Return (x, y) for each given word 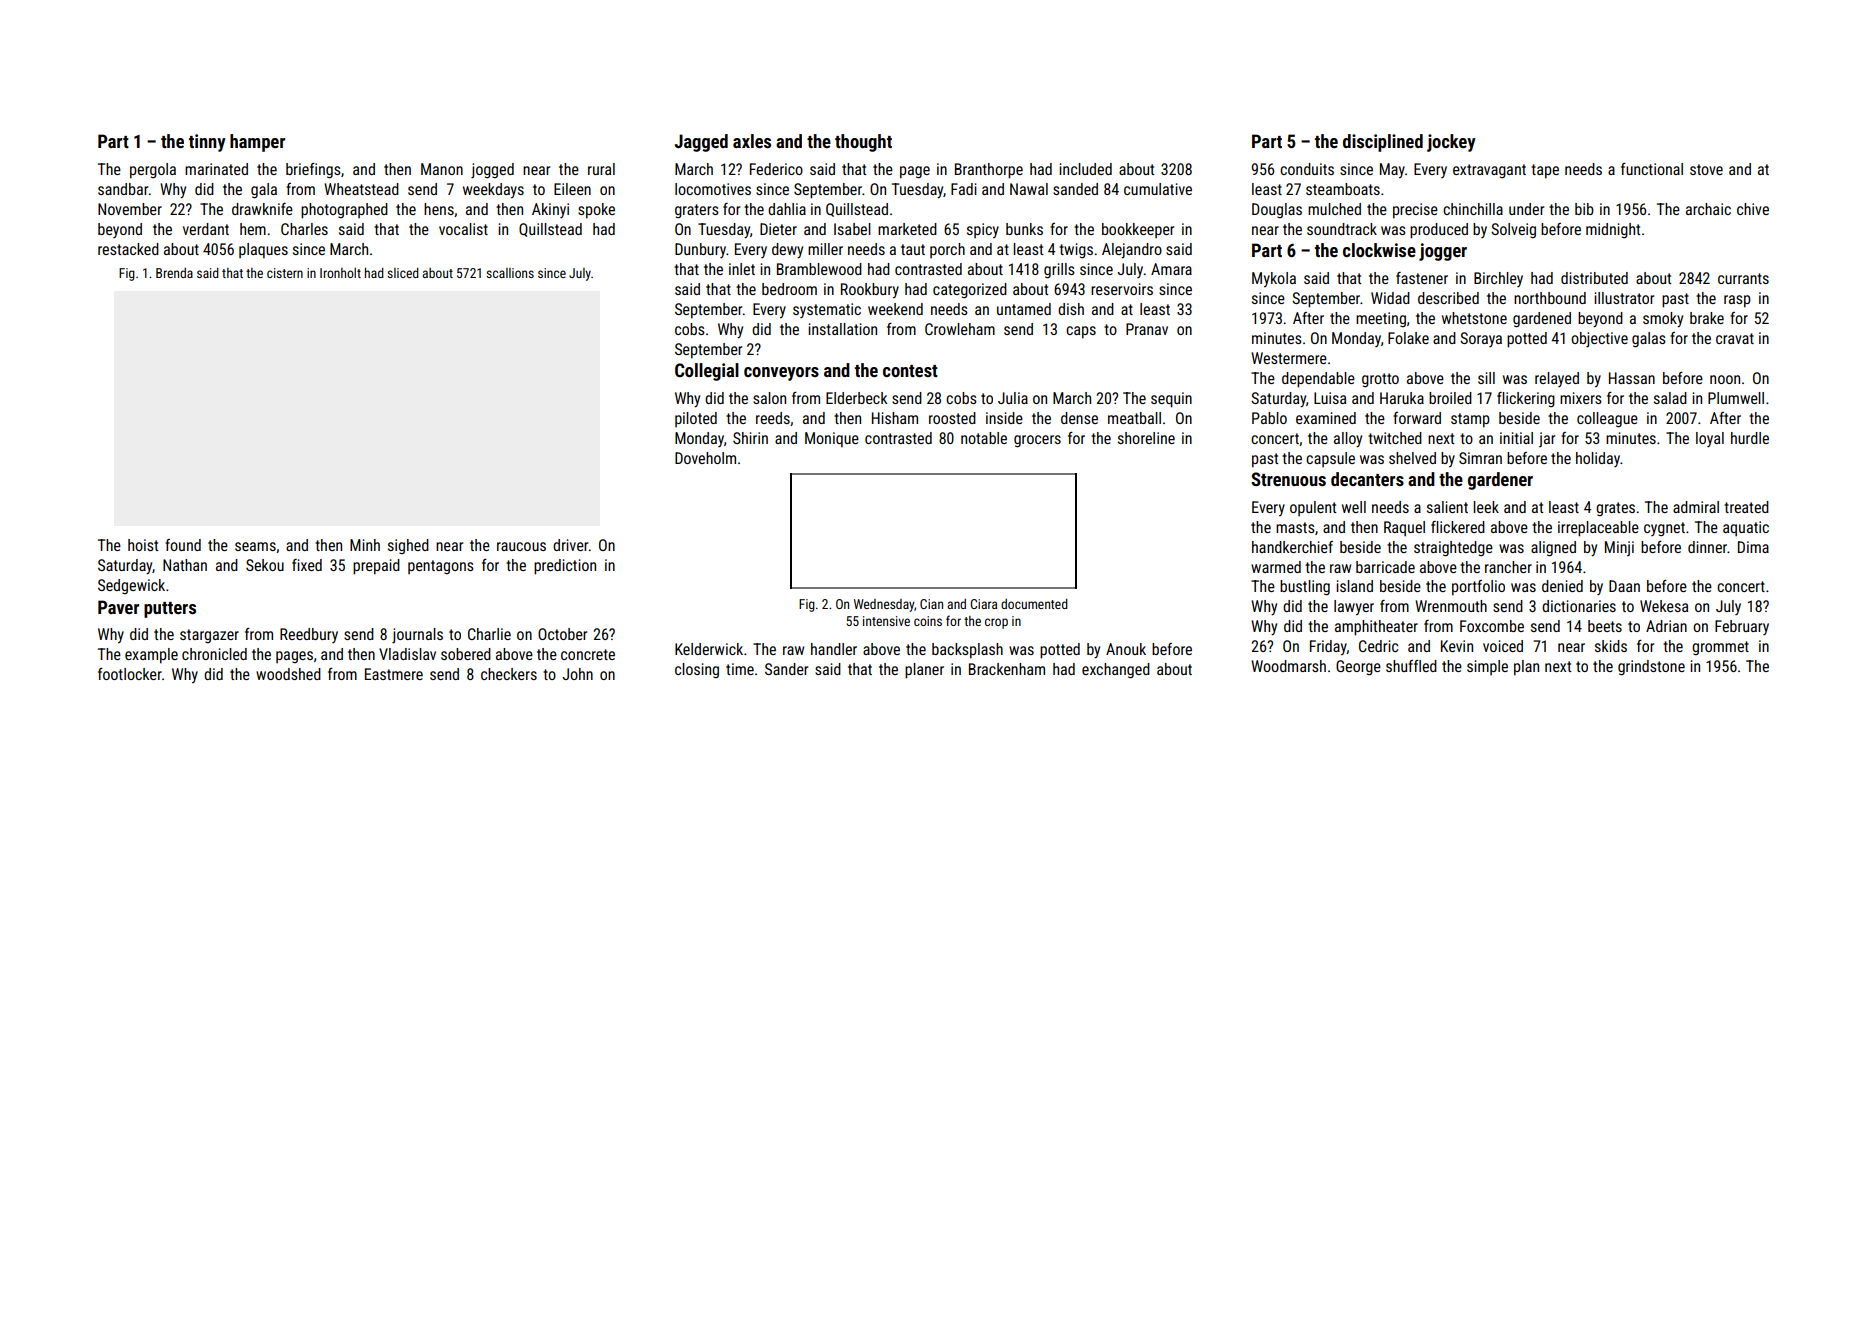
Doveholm (705, 458)
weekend (895, 309)
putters (170, 610)
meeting (1381, 319)
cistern (285, 273)
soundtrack (1342, 229)
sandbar (123, 189)
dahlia (787, 209)
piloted (696, 419)
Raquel (1404, 528)
